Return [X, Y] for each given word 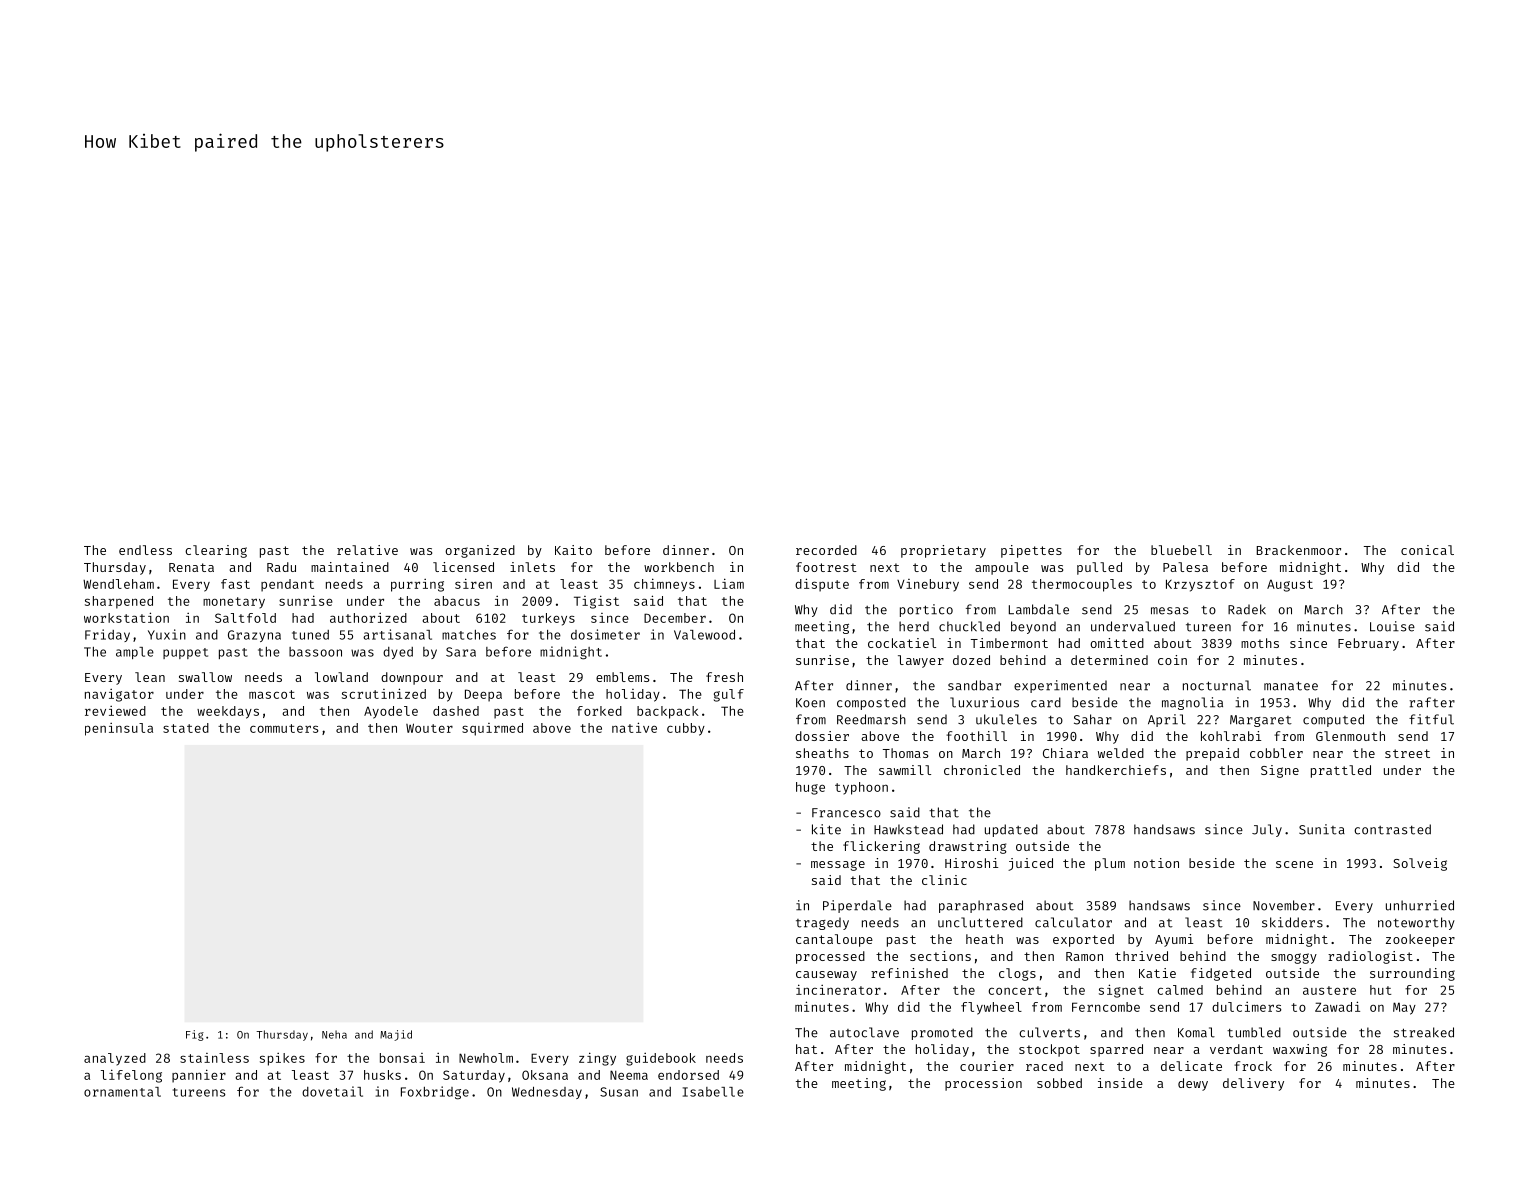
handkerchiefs [1116, 770]
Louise [1392, 626]
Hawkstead [908, 829]
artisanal [397, 634]
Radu [281, 567]
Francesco [846, 813]
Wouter [429, 728]
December [675, 618]
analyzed [115, 1059]
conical [1427, 550]
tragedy [822, 923]
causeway [826, 976]
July [1267, 830]
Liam [729, 583]
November [1284, 905]
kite [826, 829]
